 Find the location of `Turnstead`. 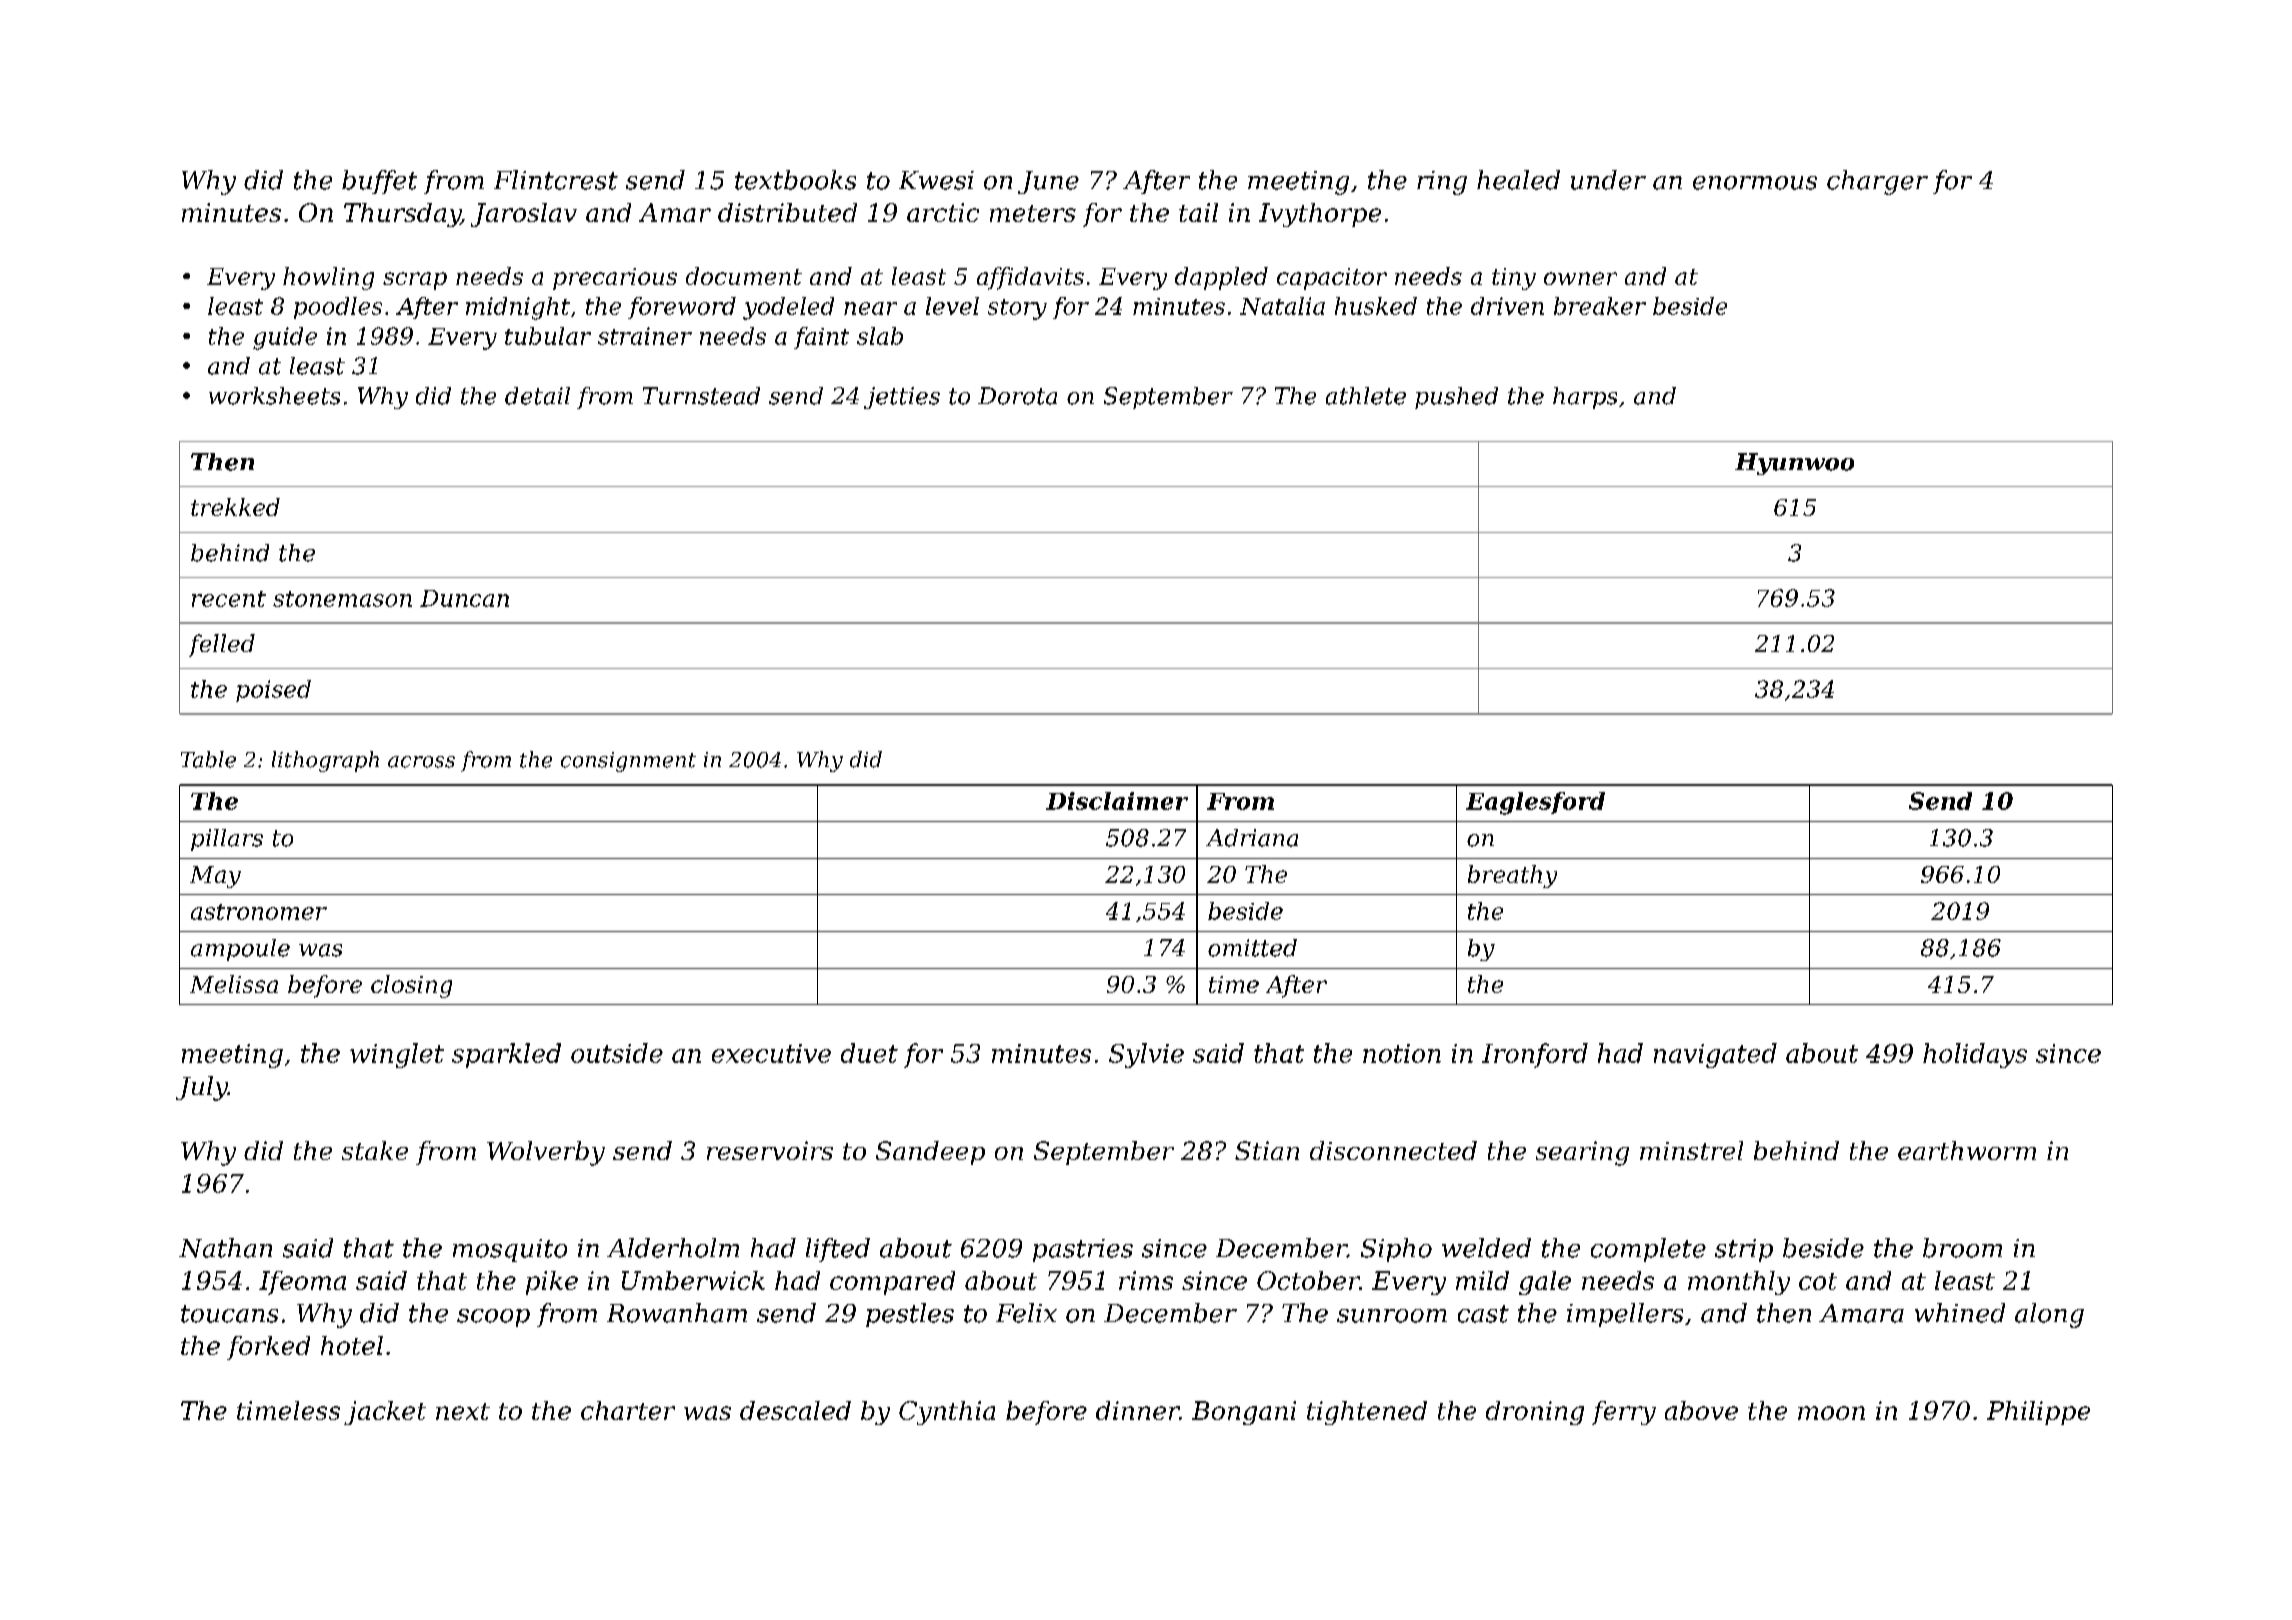

Turnstead is located at coordinates (701, 396).
